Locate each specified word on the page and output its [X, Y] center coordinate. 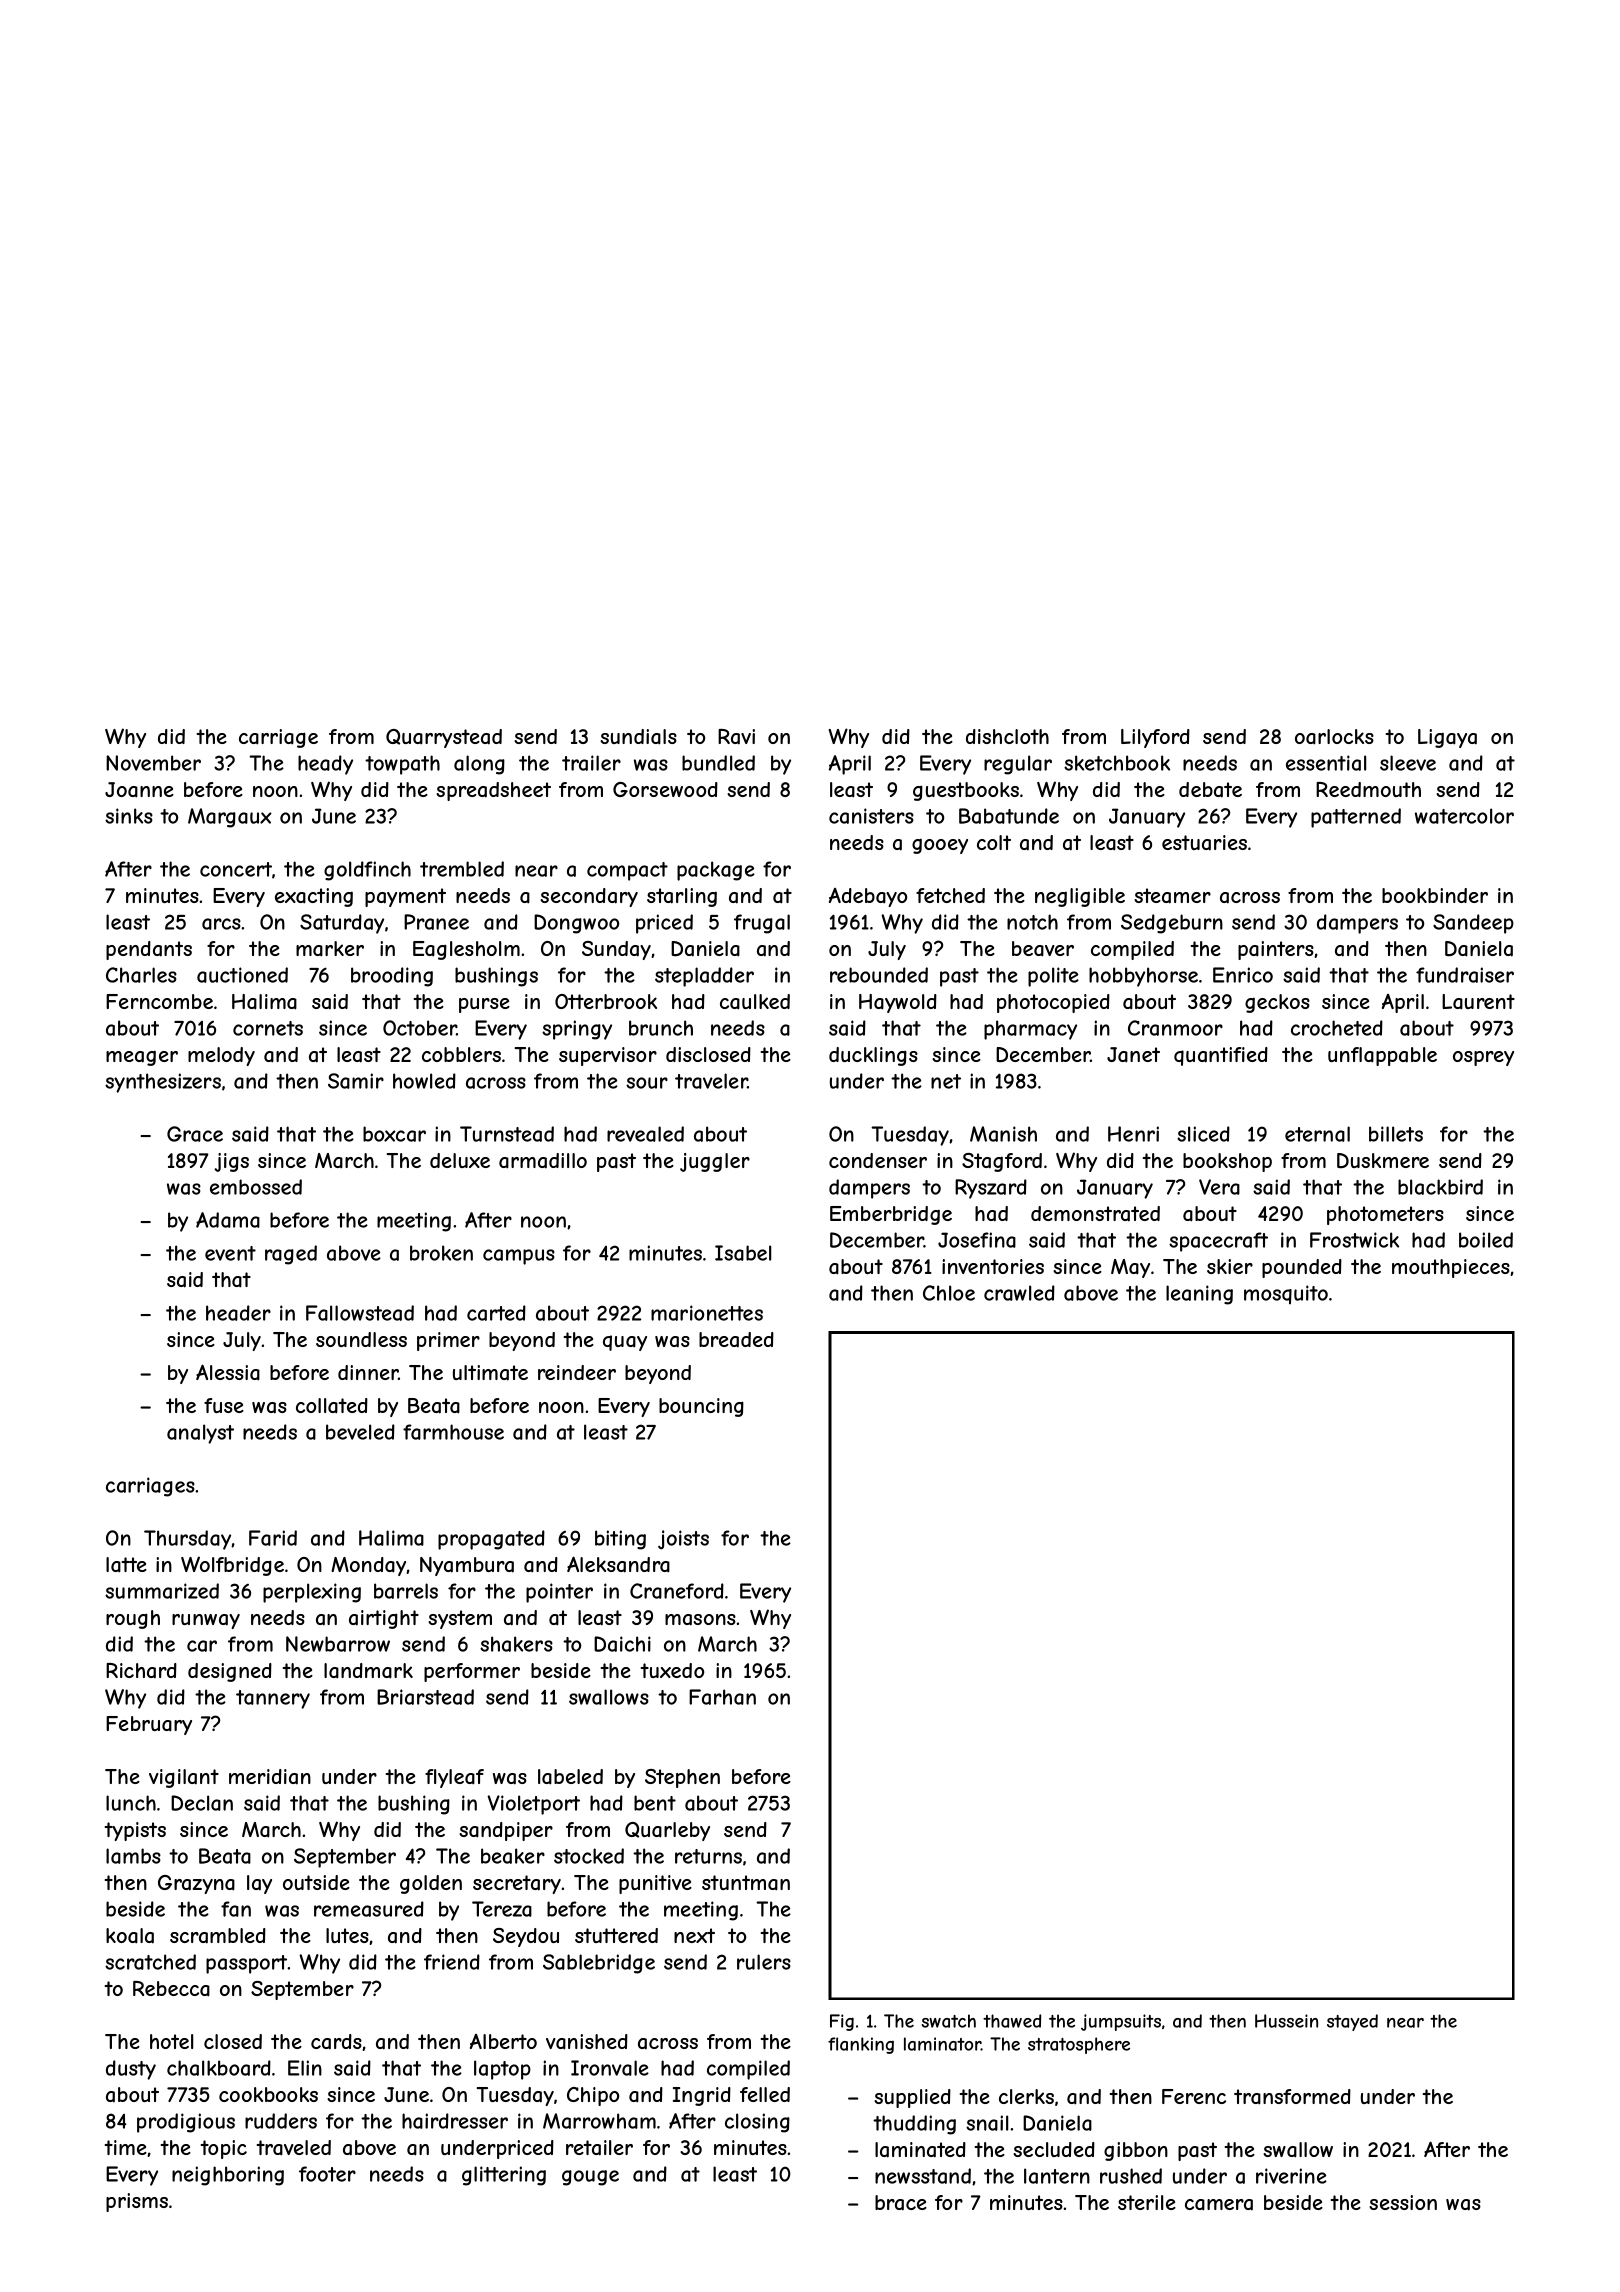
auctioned [242, 975]
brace [901, 2203]
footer [327, 2174]
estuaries [1204, 843]
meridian [270, 1777]
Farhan [722, 1697]
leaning [1199, 1295]
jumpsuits [1121, 2022]
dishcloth [1007, 736]
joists [683, 1540]
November [153, 763]
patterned [1356, 818]
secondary [589, 897]
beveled [360, 1432]
